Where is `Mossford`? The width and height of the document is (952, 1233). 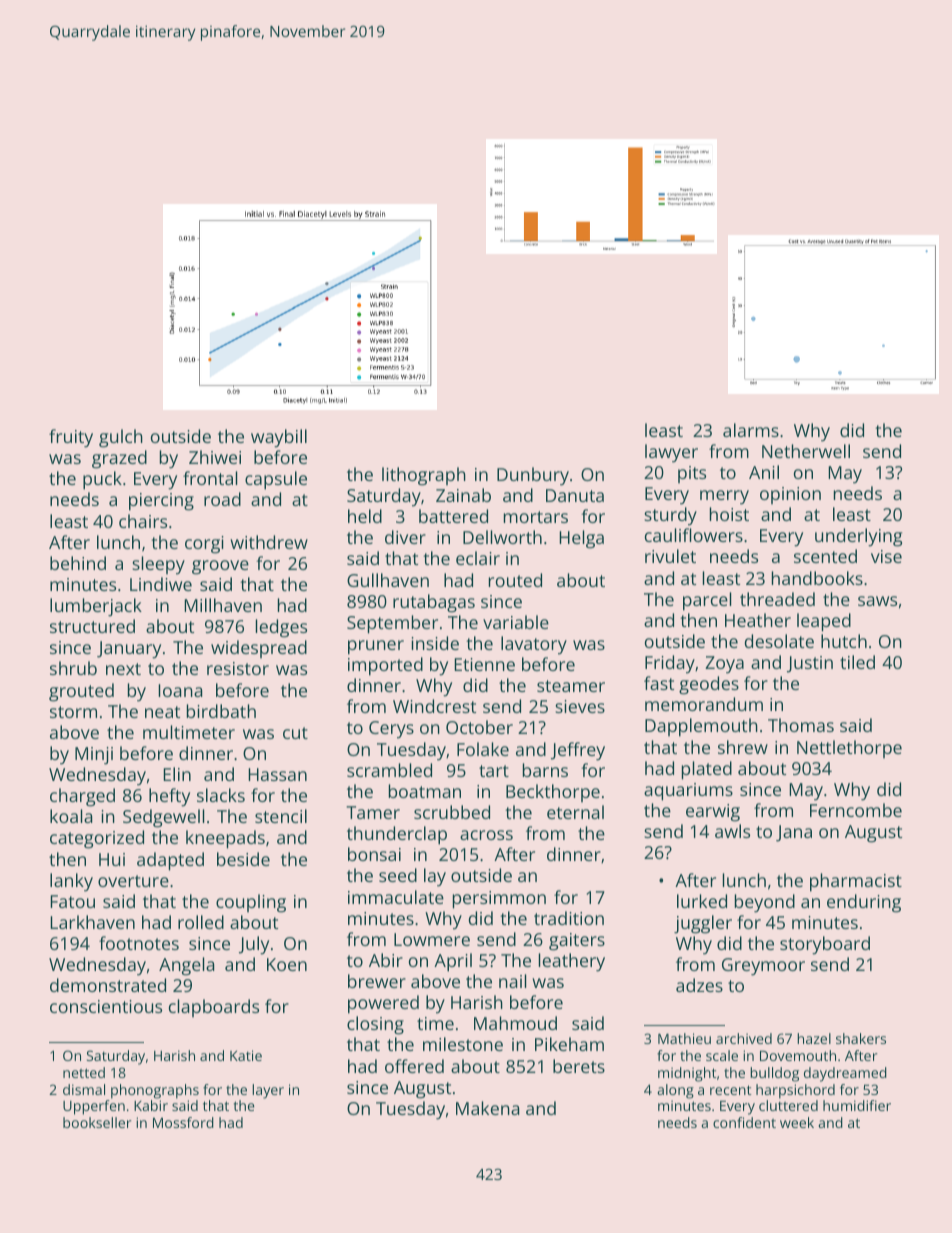 Mossford is located at coordinates (183, 1122).
